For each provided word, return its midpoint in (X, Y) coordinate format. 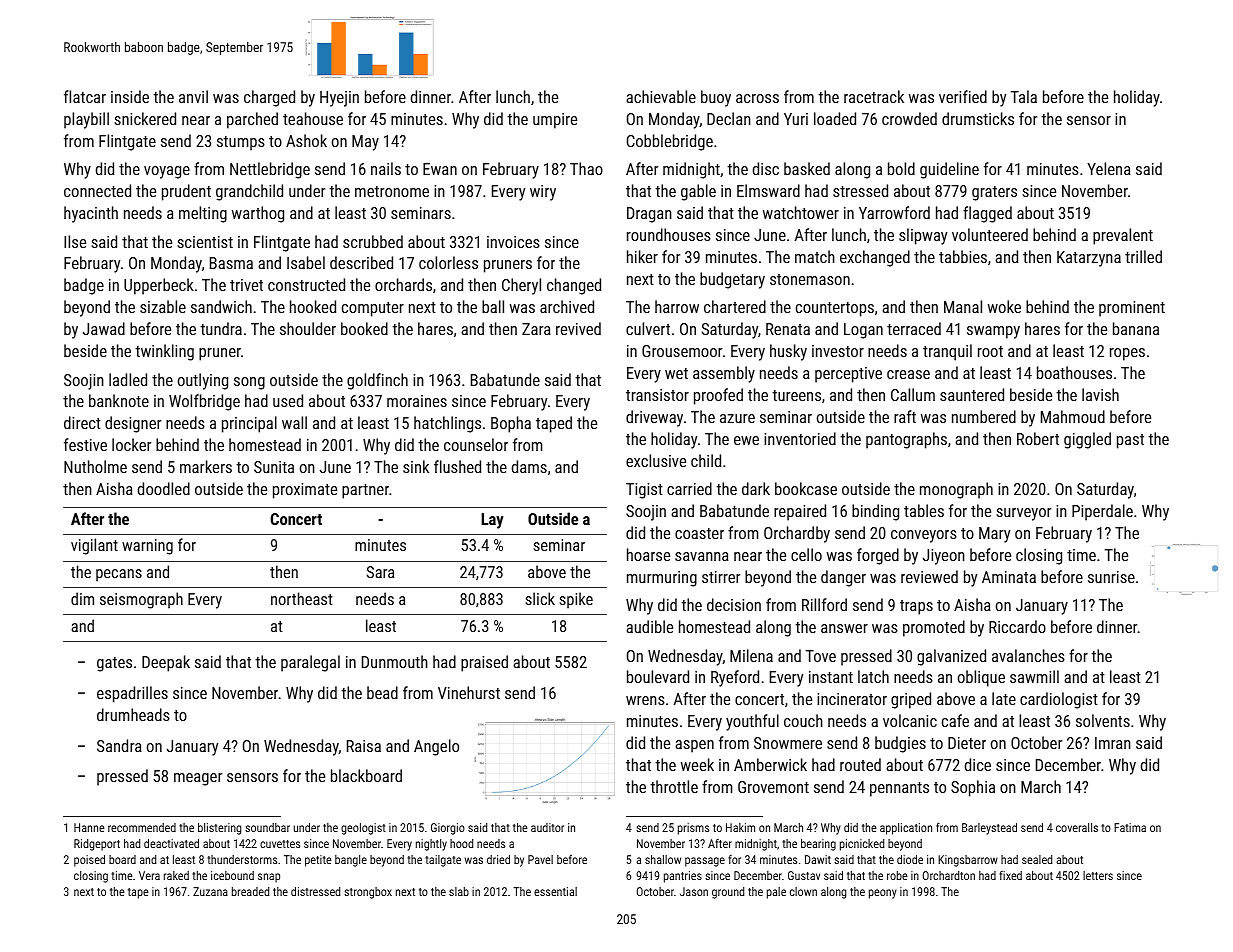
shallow (663, 859)
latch (873, 676)
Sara (380, 572)
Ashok (306, 140)
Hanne (89, 827)
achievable (661, 96)
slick (540, 598)
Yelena (1109, 168)
